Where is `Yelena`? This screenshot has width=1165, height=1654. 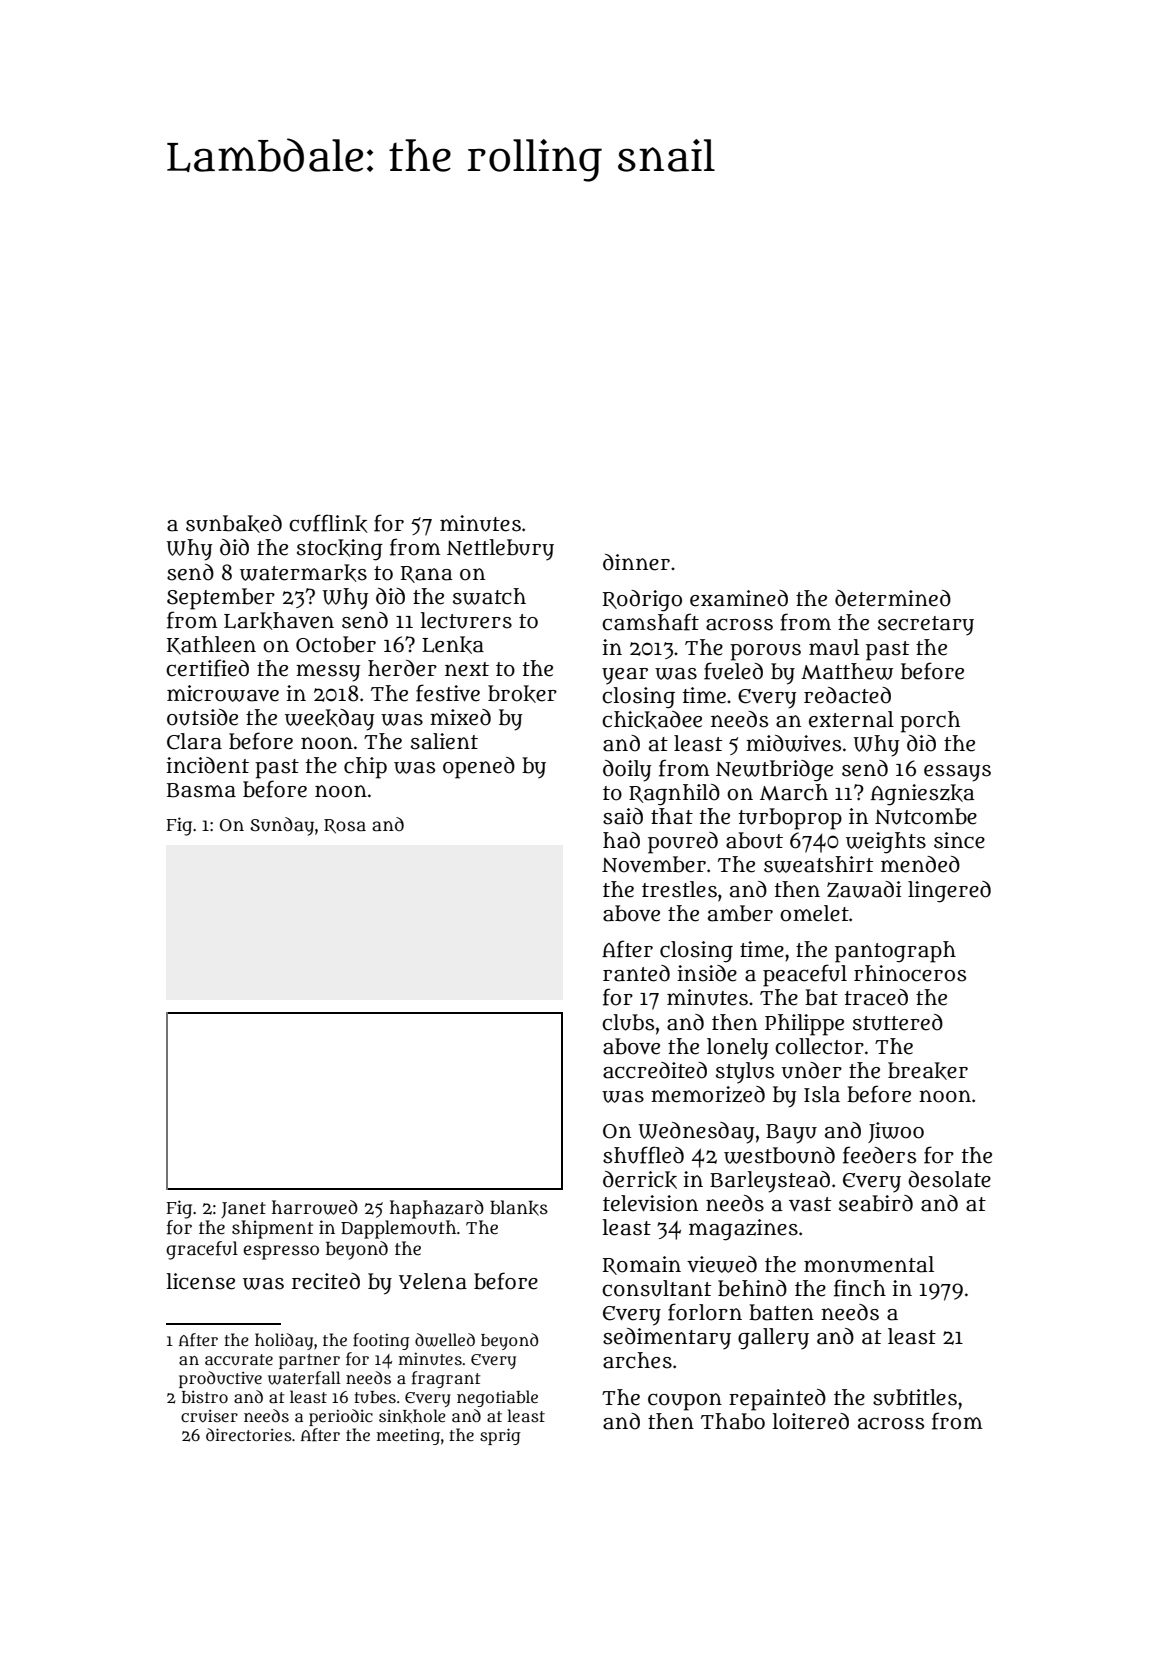 Yelena is located at coordinates (433, 1281).
